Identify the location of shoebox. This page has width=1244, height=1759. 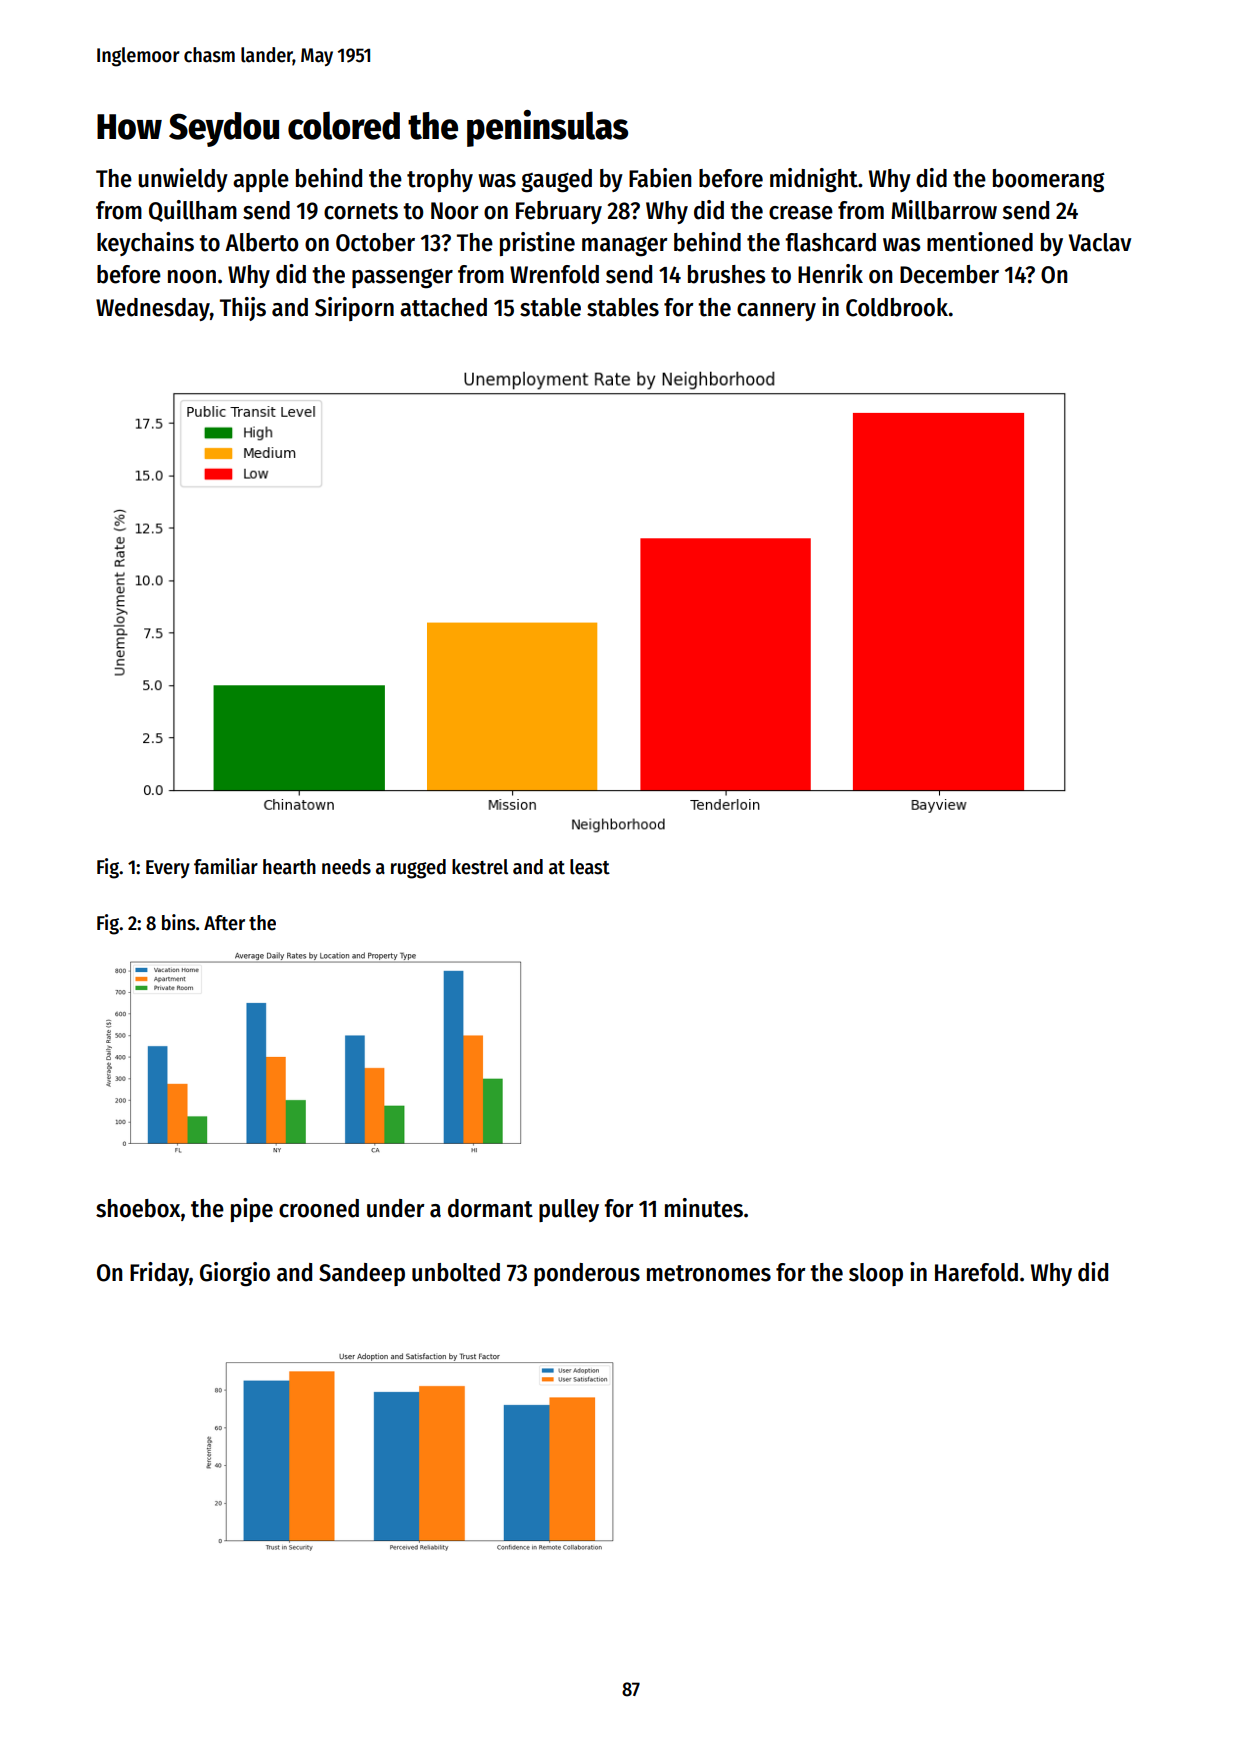
(138, 1208).
